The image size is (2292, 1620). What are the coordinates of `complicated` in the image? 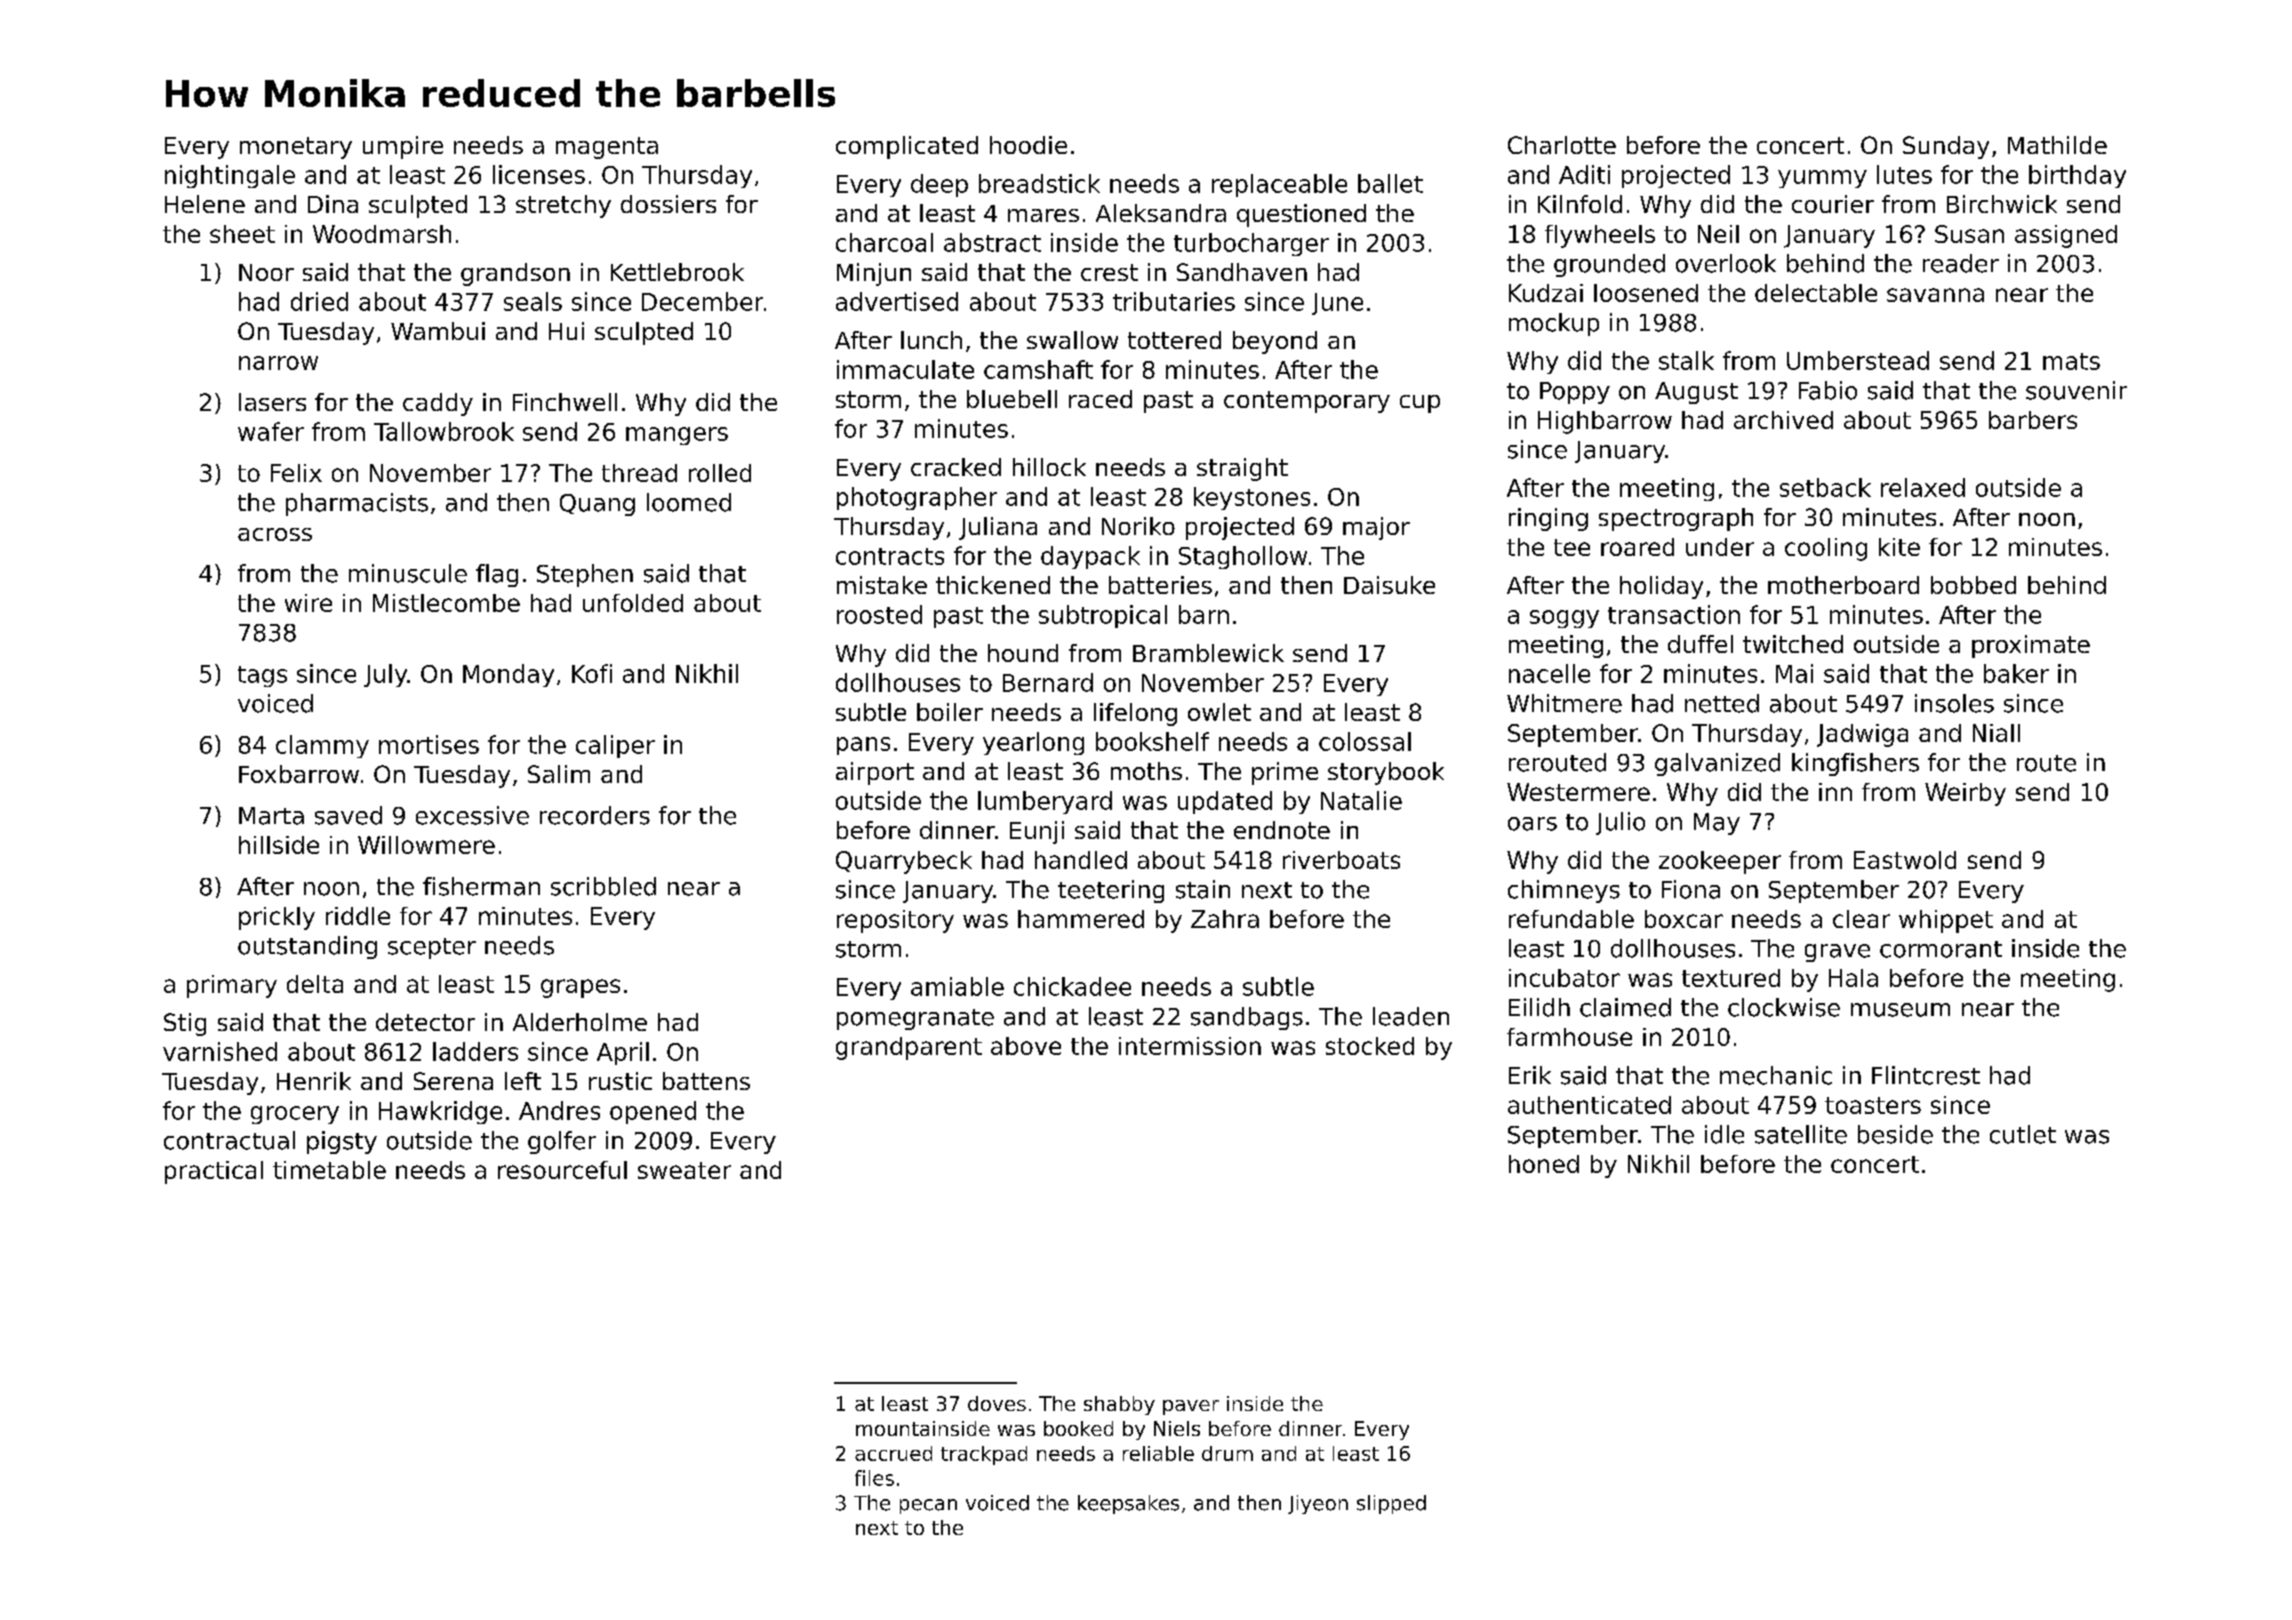 It's located at (907, 147).
